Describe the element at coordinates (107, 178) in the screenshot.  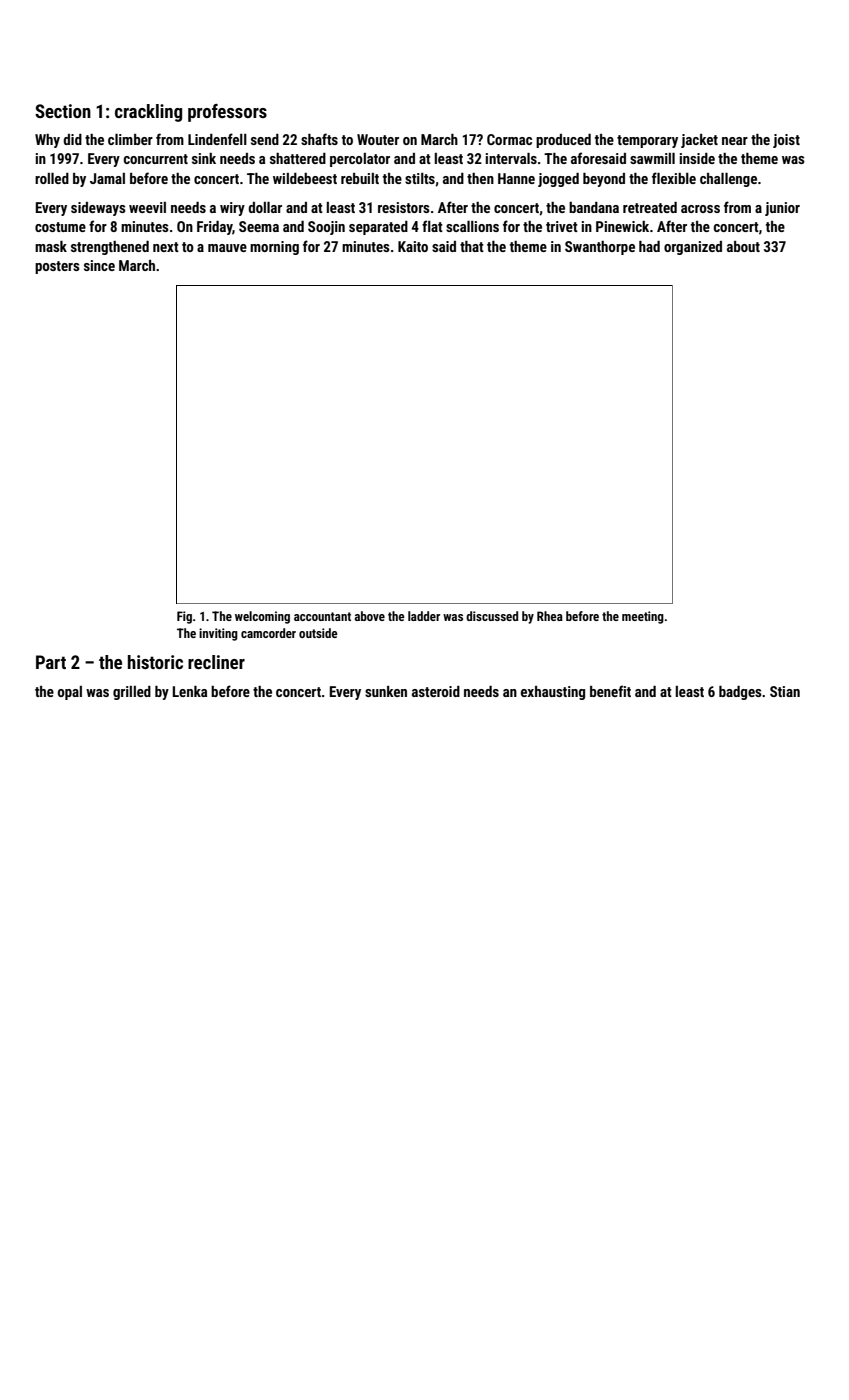
I see `Jamal` at that location.
